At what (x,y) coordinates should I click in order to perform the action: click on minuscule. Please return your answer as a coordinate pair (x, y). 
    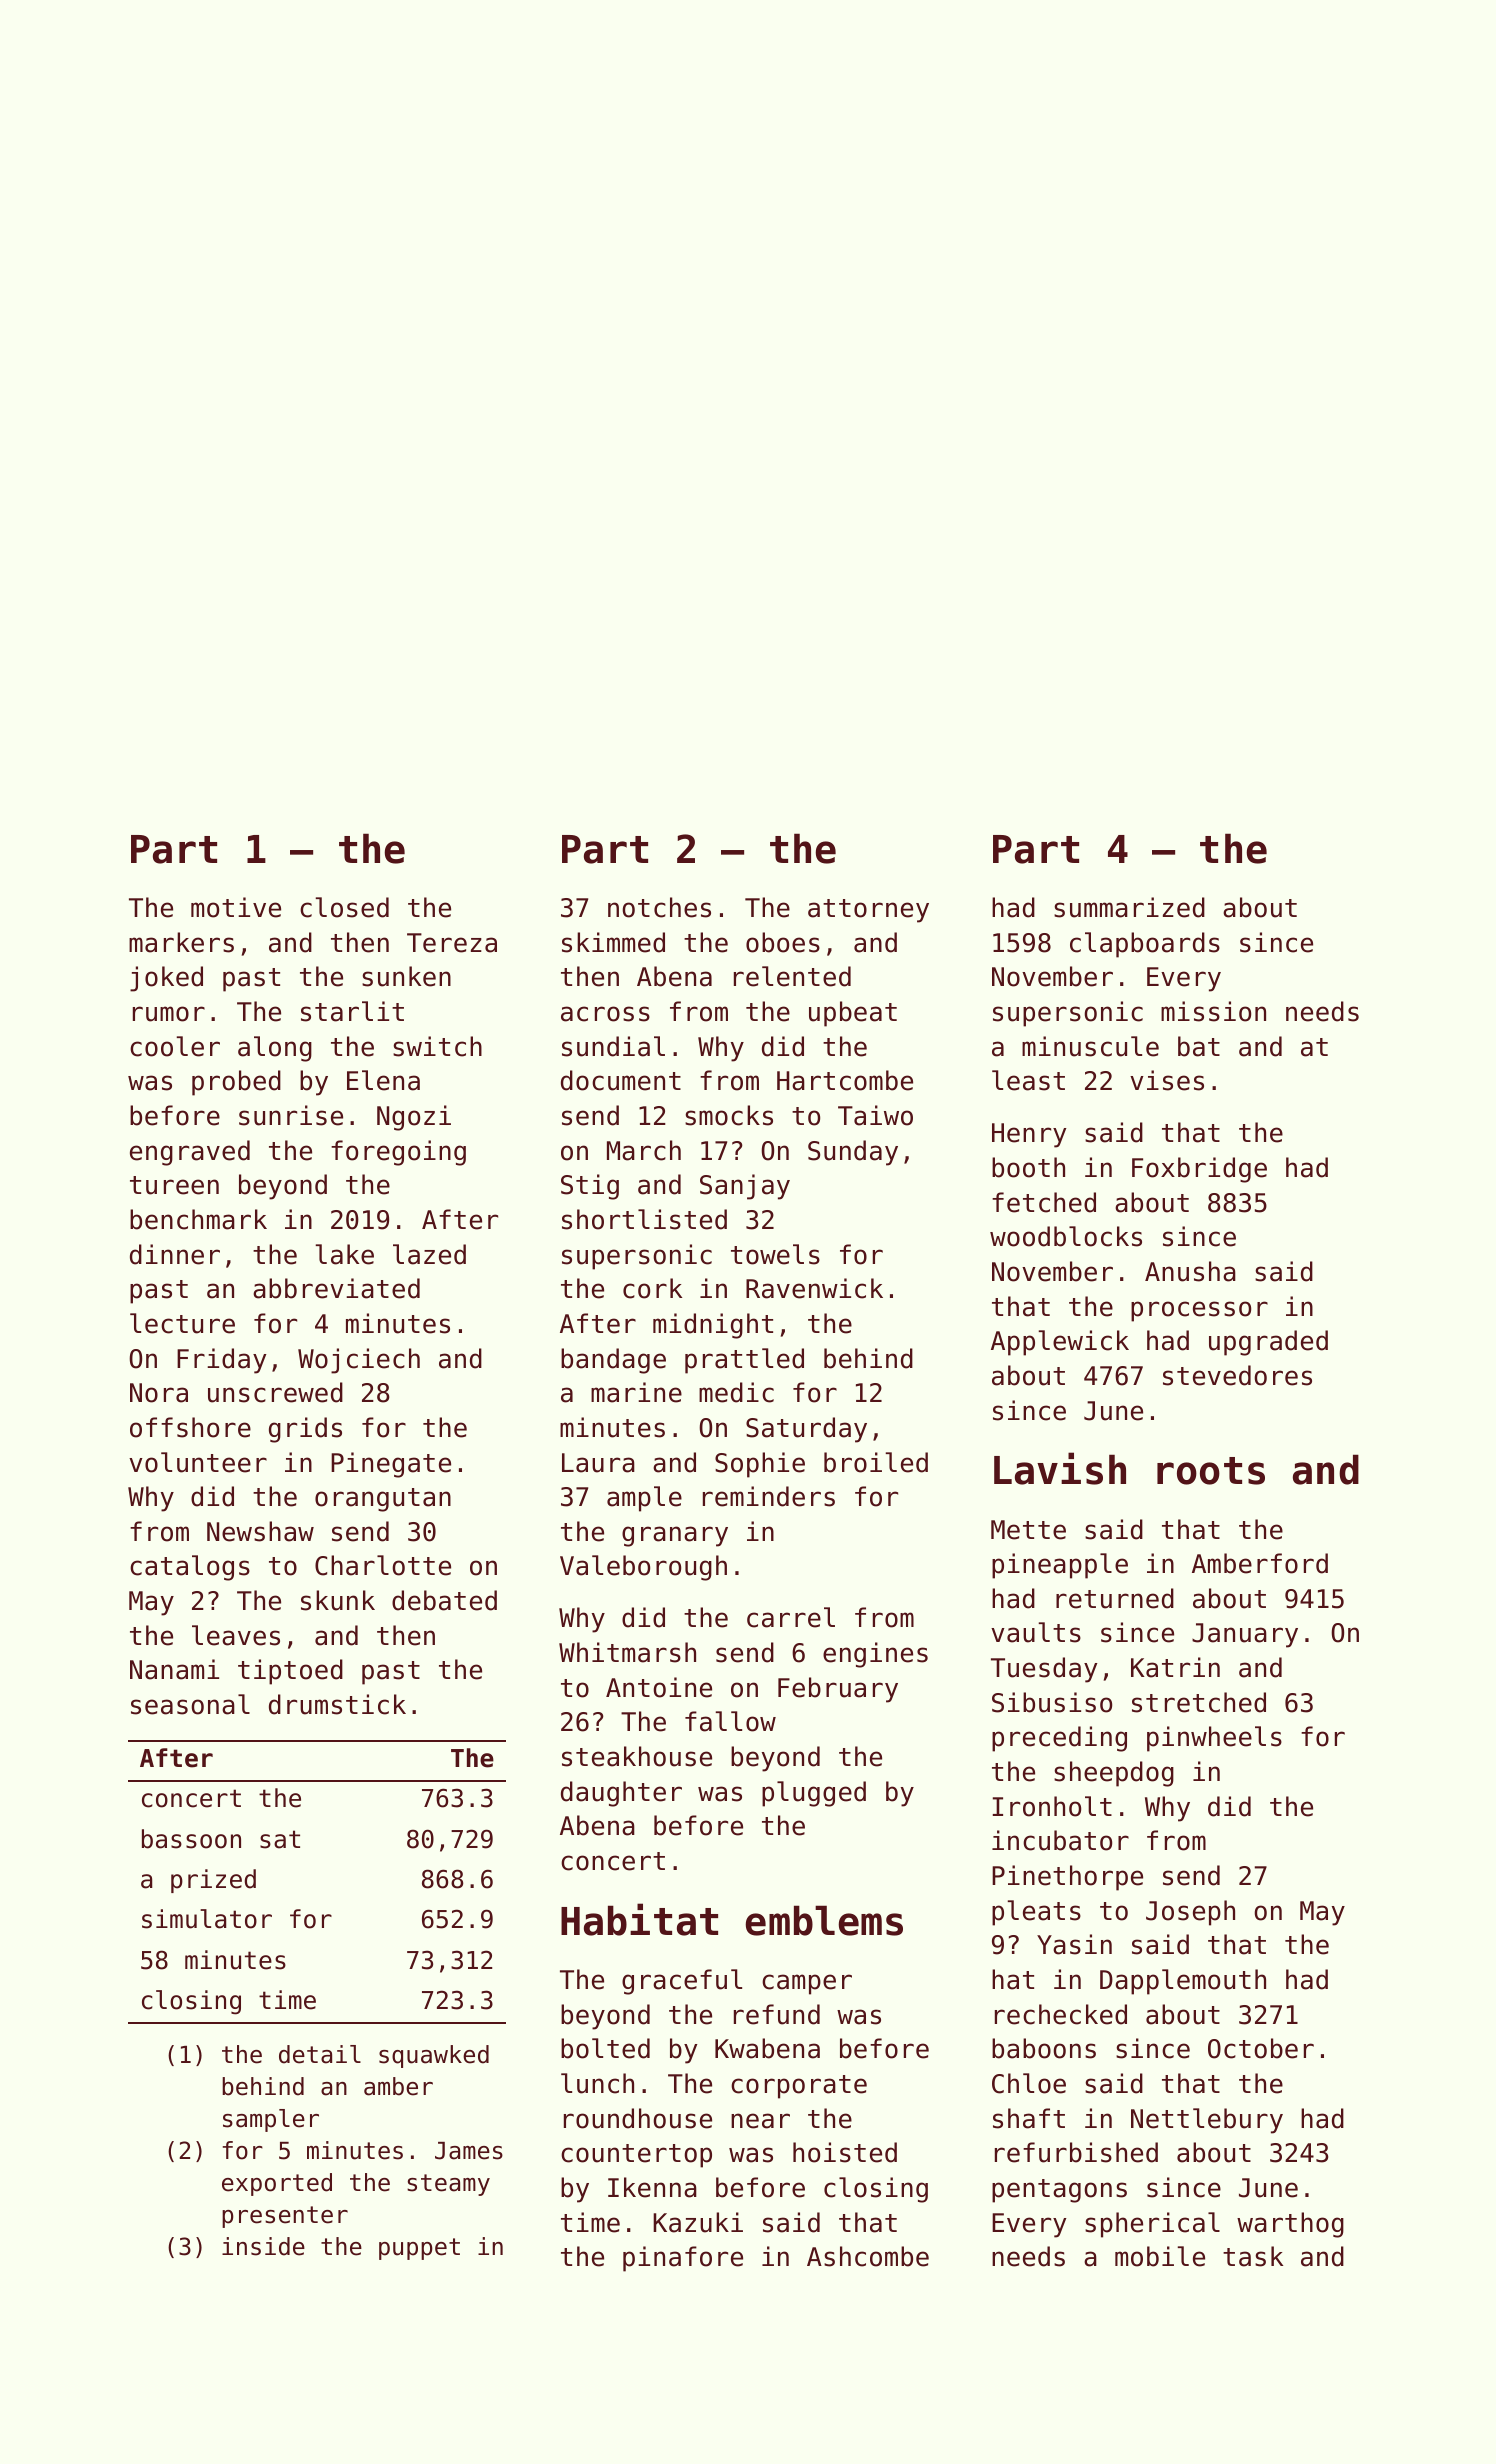
    Looking at the image, I should click on (1090, 1046).
